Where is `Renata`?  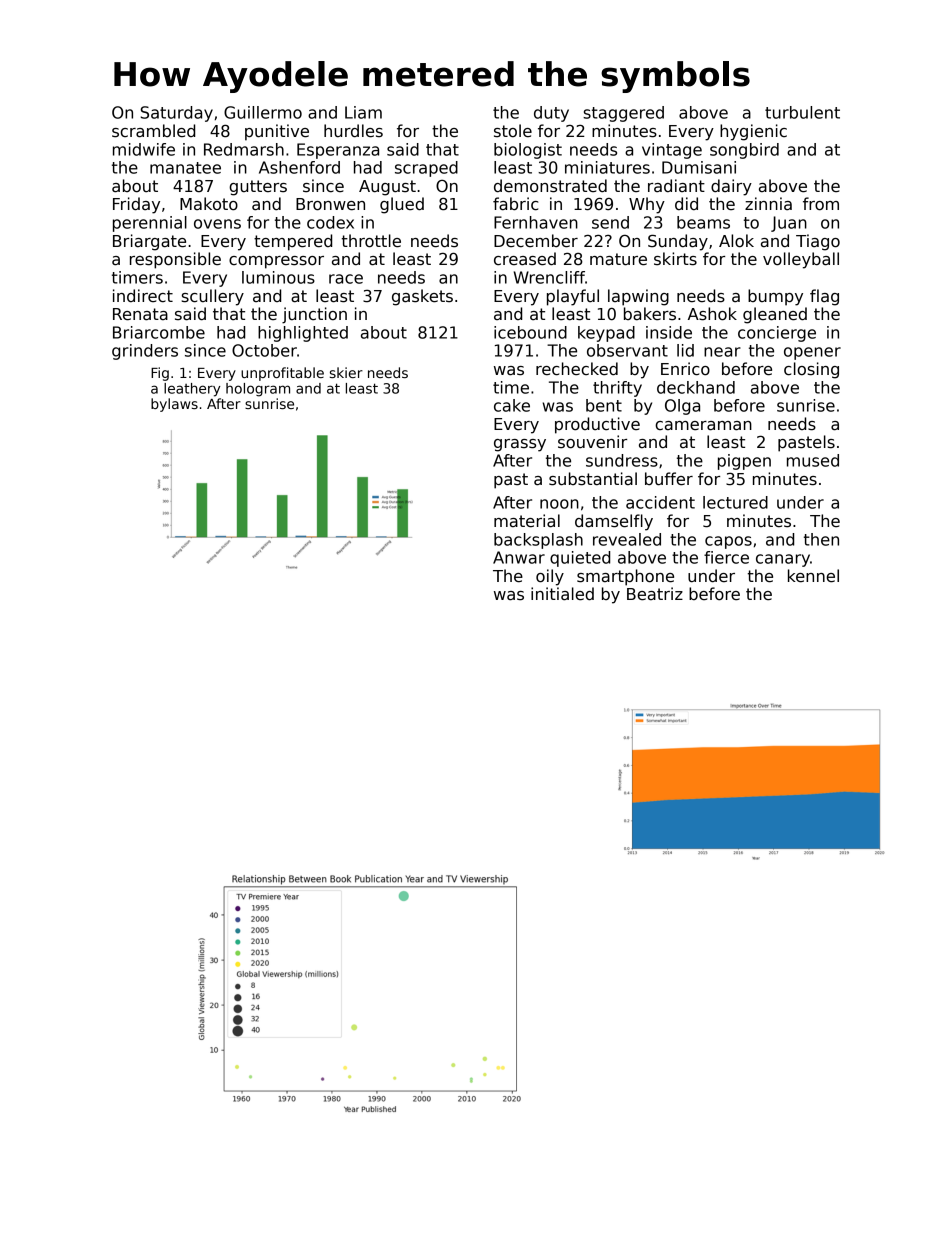
Renata is located at coordinates (140, 314).
